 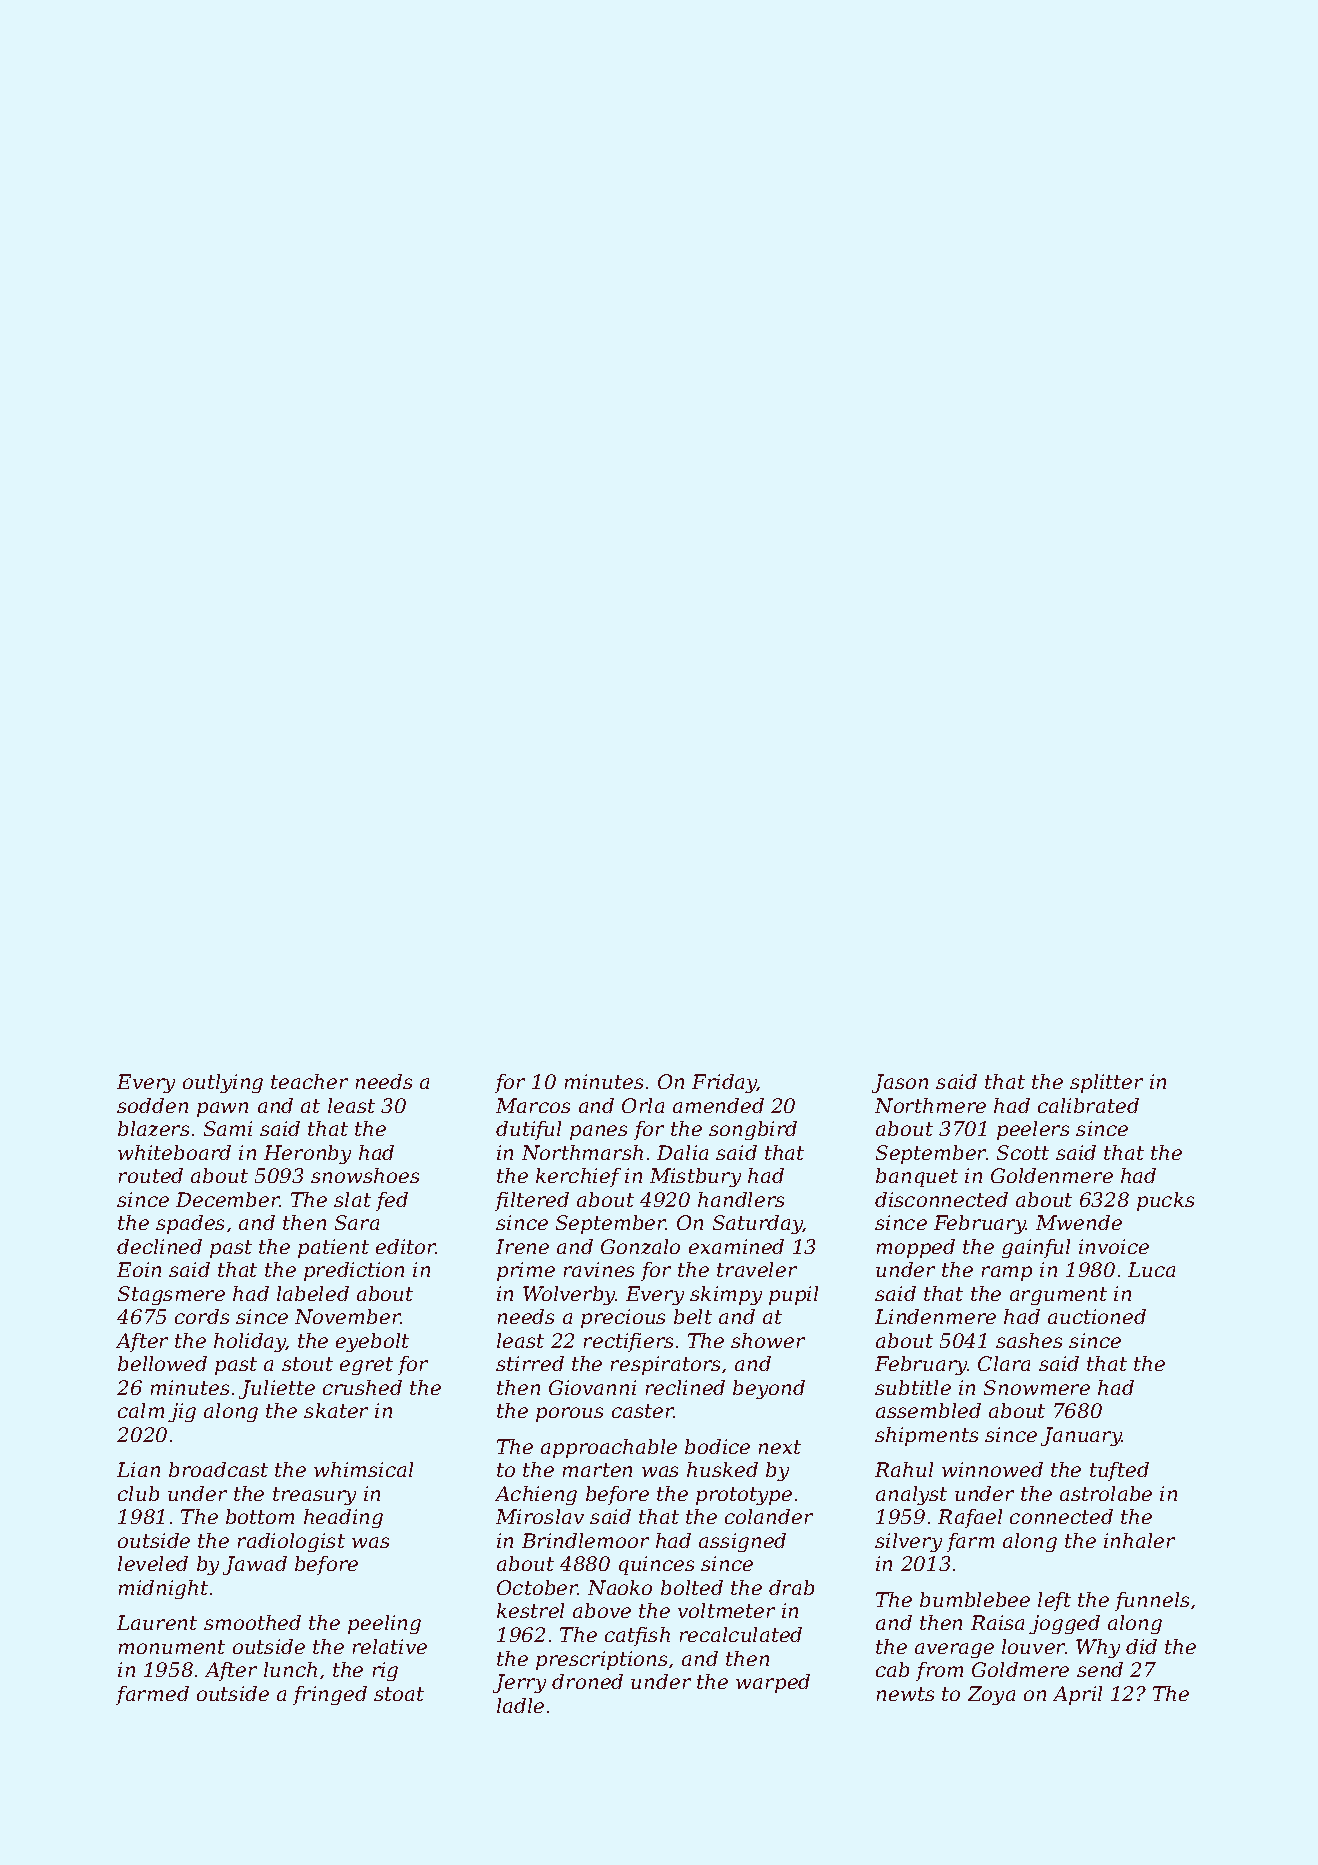 What do you see at coordinates (718, 1105) in the document?
I see `amended` at bounding box center [718, 1105].
